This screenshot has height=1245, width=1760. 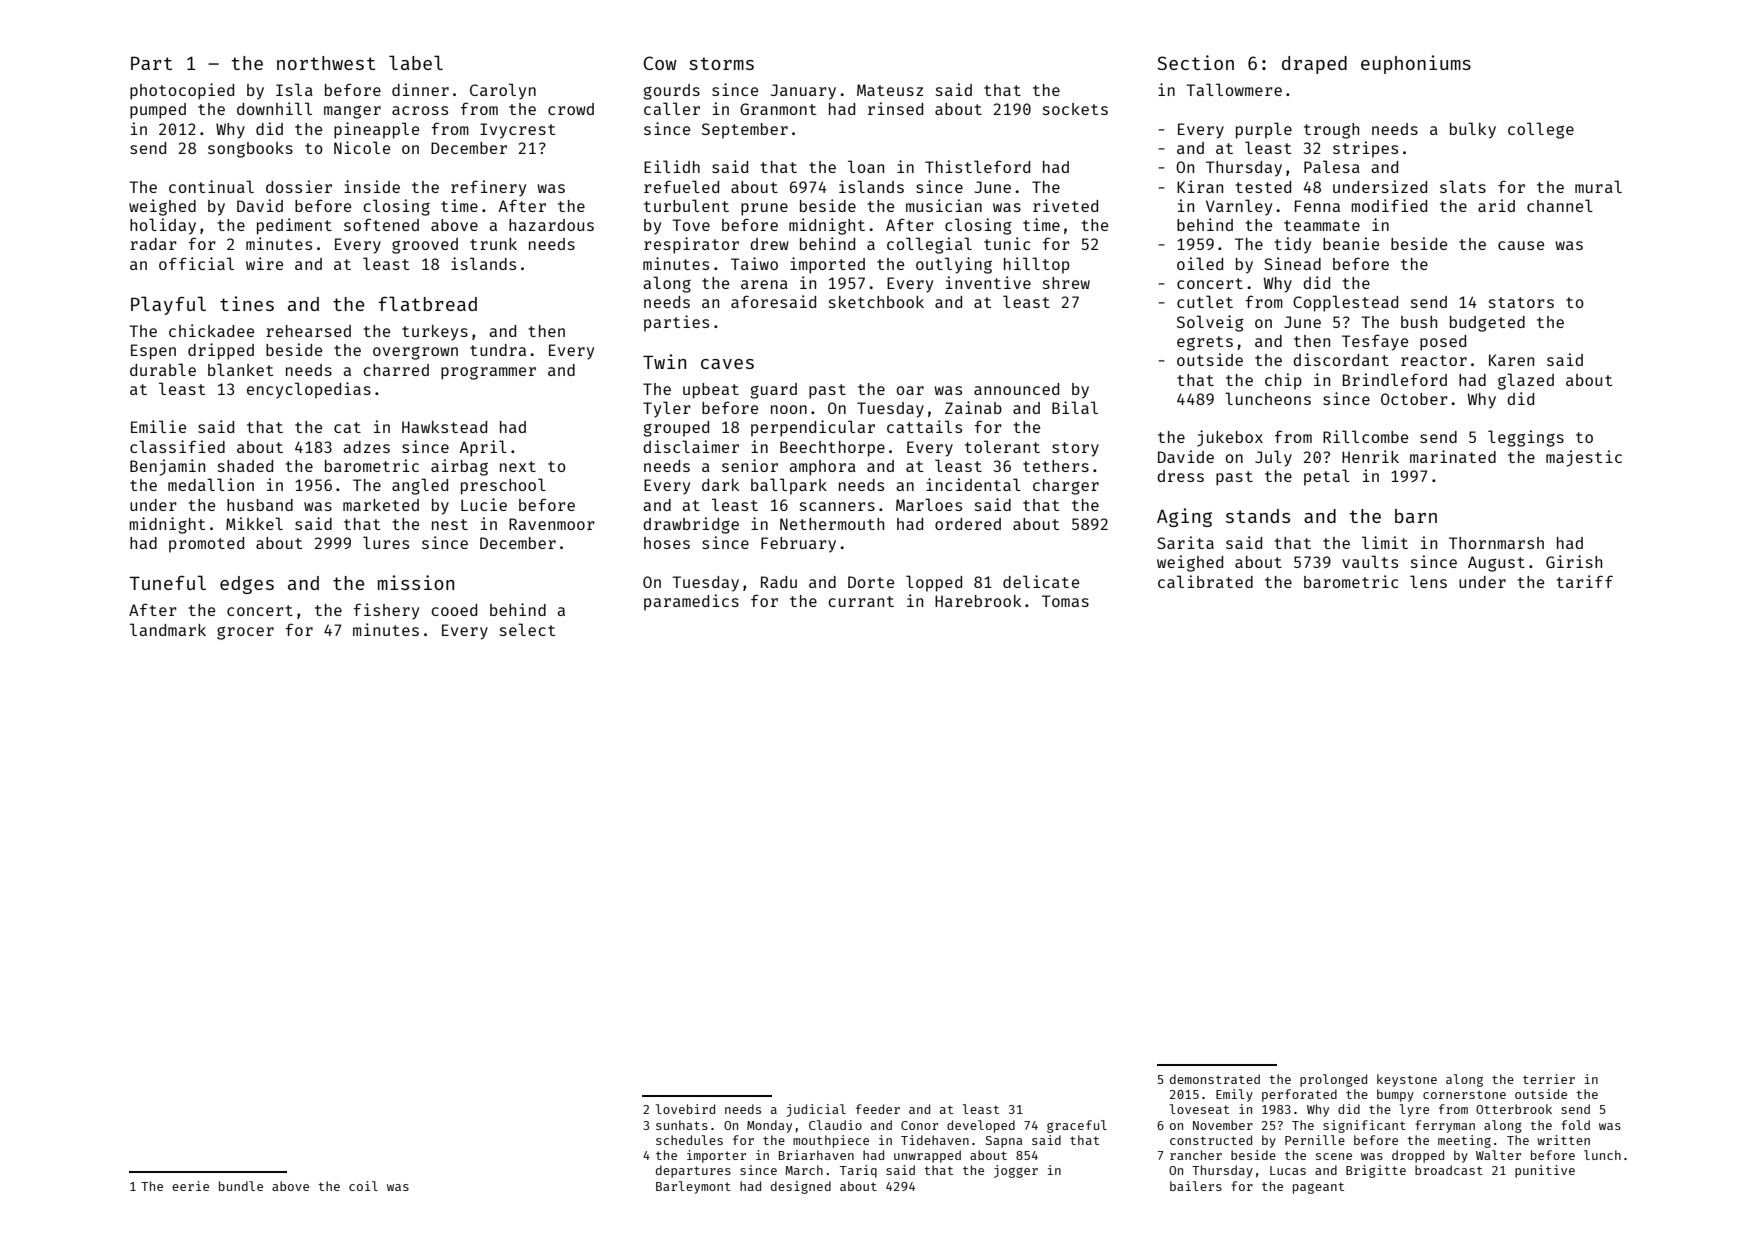 I want to click on Tomas, so click(x=1065, y=601).
